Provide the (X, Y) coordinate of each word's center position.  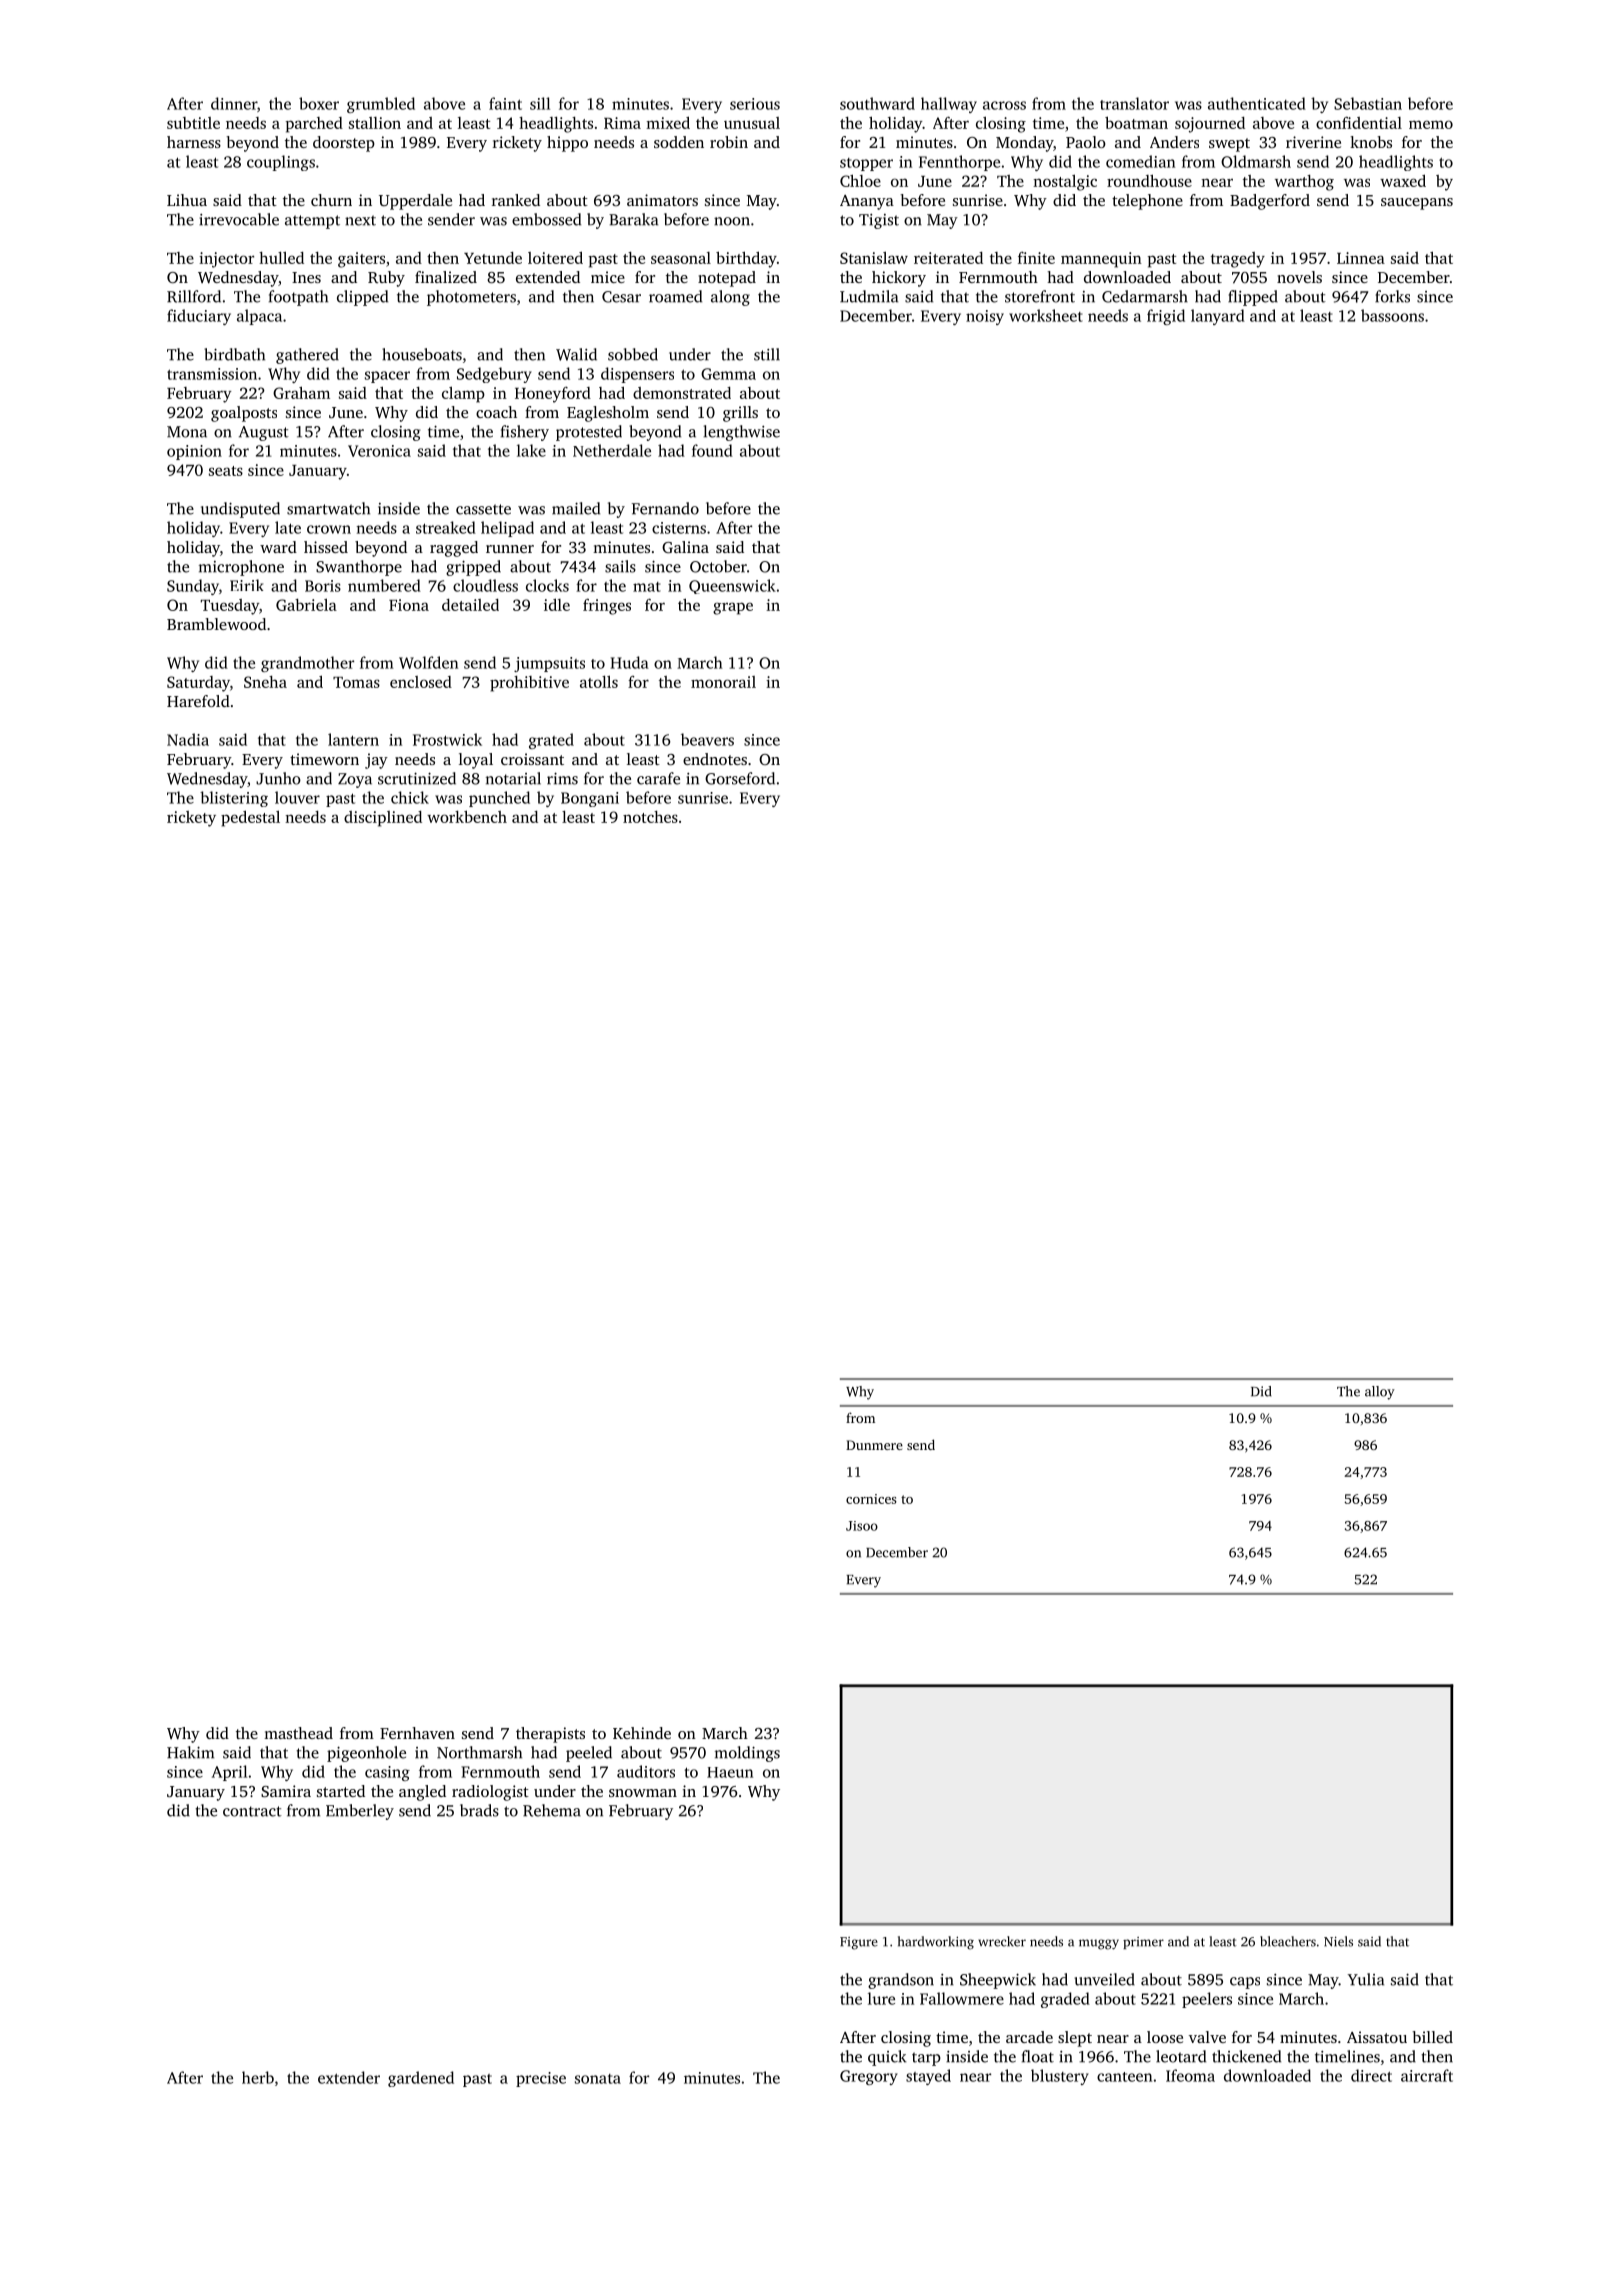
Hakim (190, 1752)
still (767, 354)
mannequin (1101, 260)
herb (258, 2077)
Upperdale (415, 202)
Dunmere (874, 1445)
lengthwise (742, 433)
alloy (1380, 1393)
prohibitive (529, 684)
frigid (1166, 317)
